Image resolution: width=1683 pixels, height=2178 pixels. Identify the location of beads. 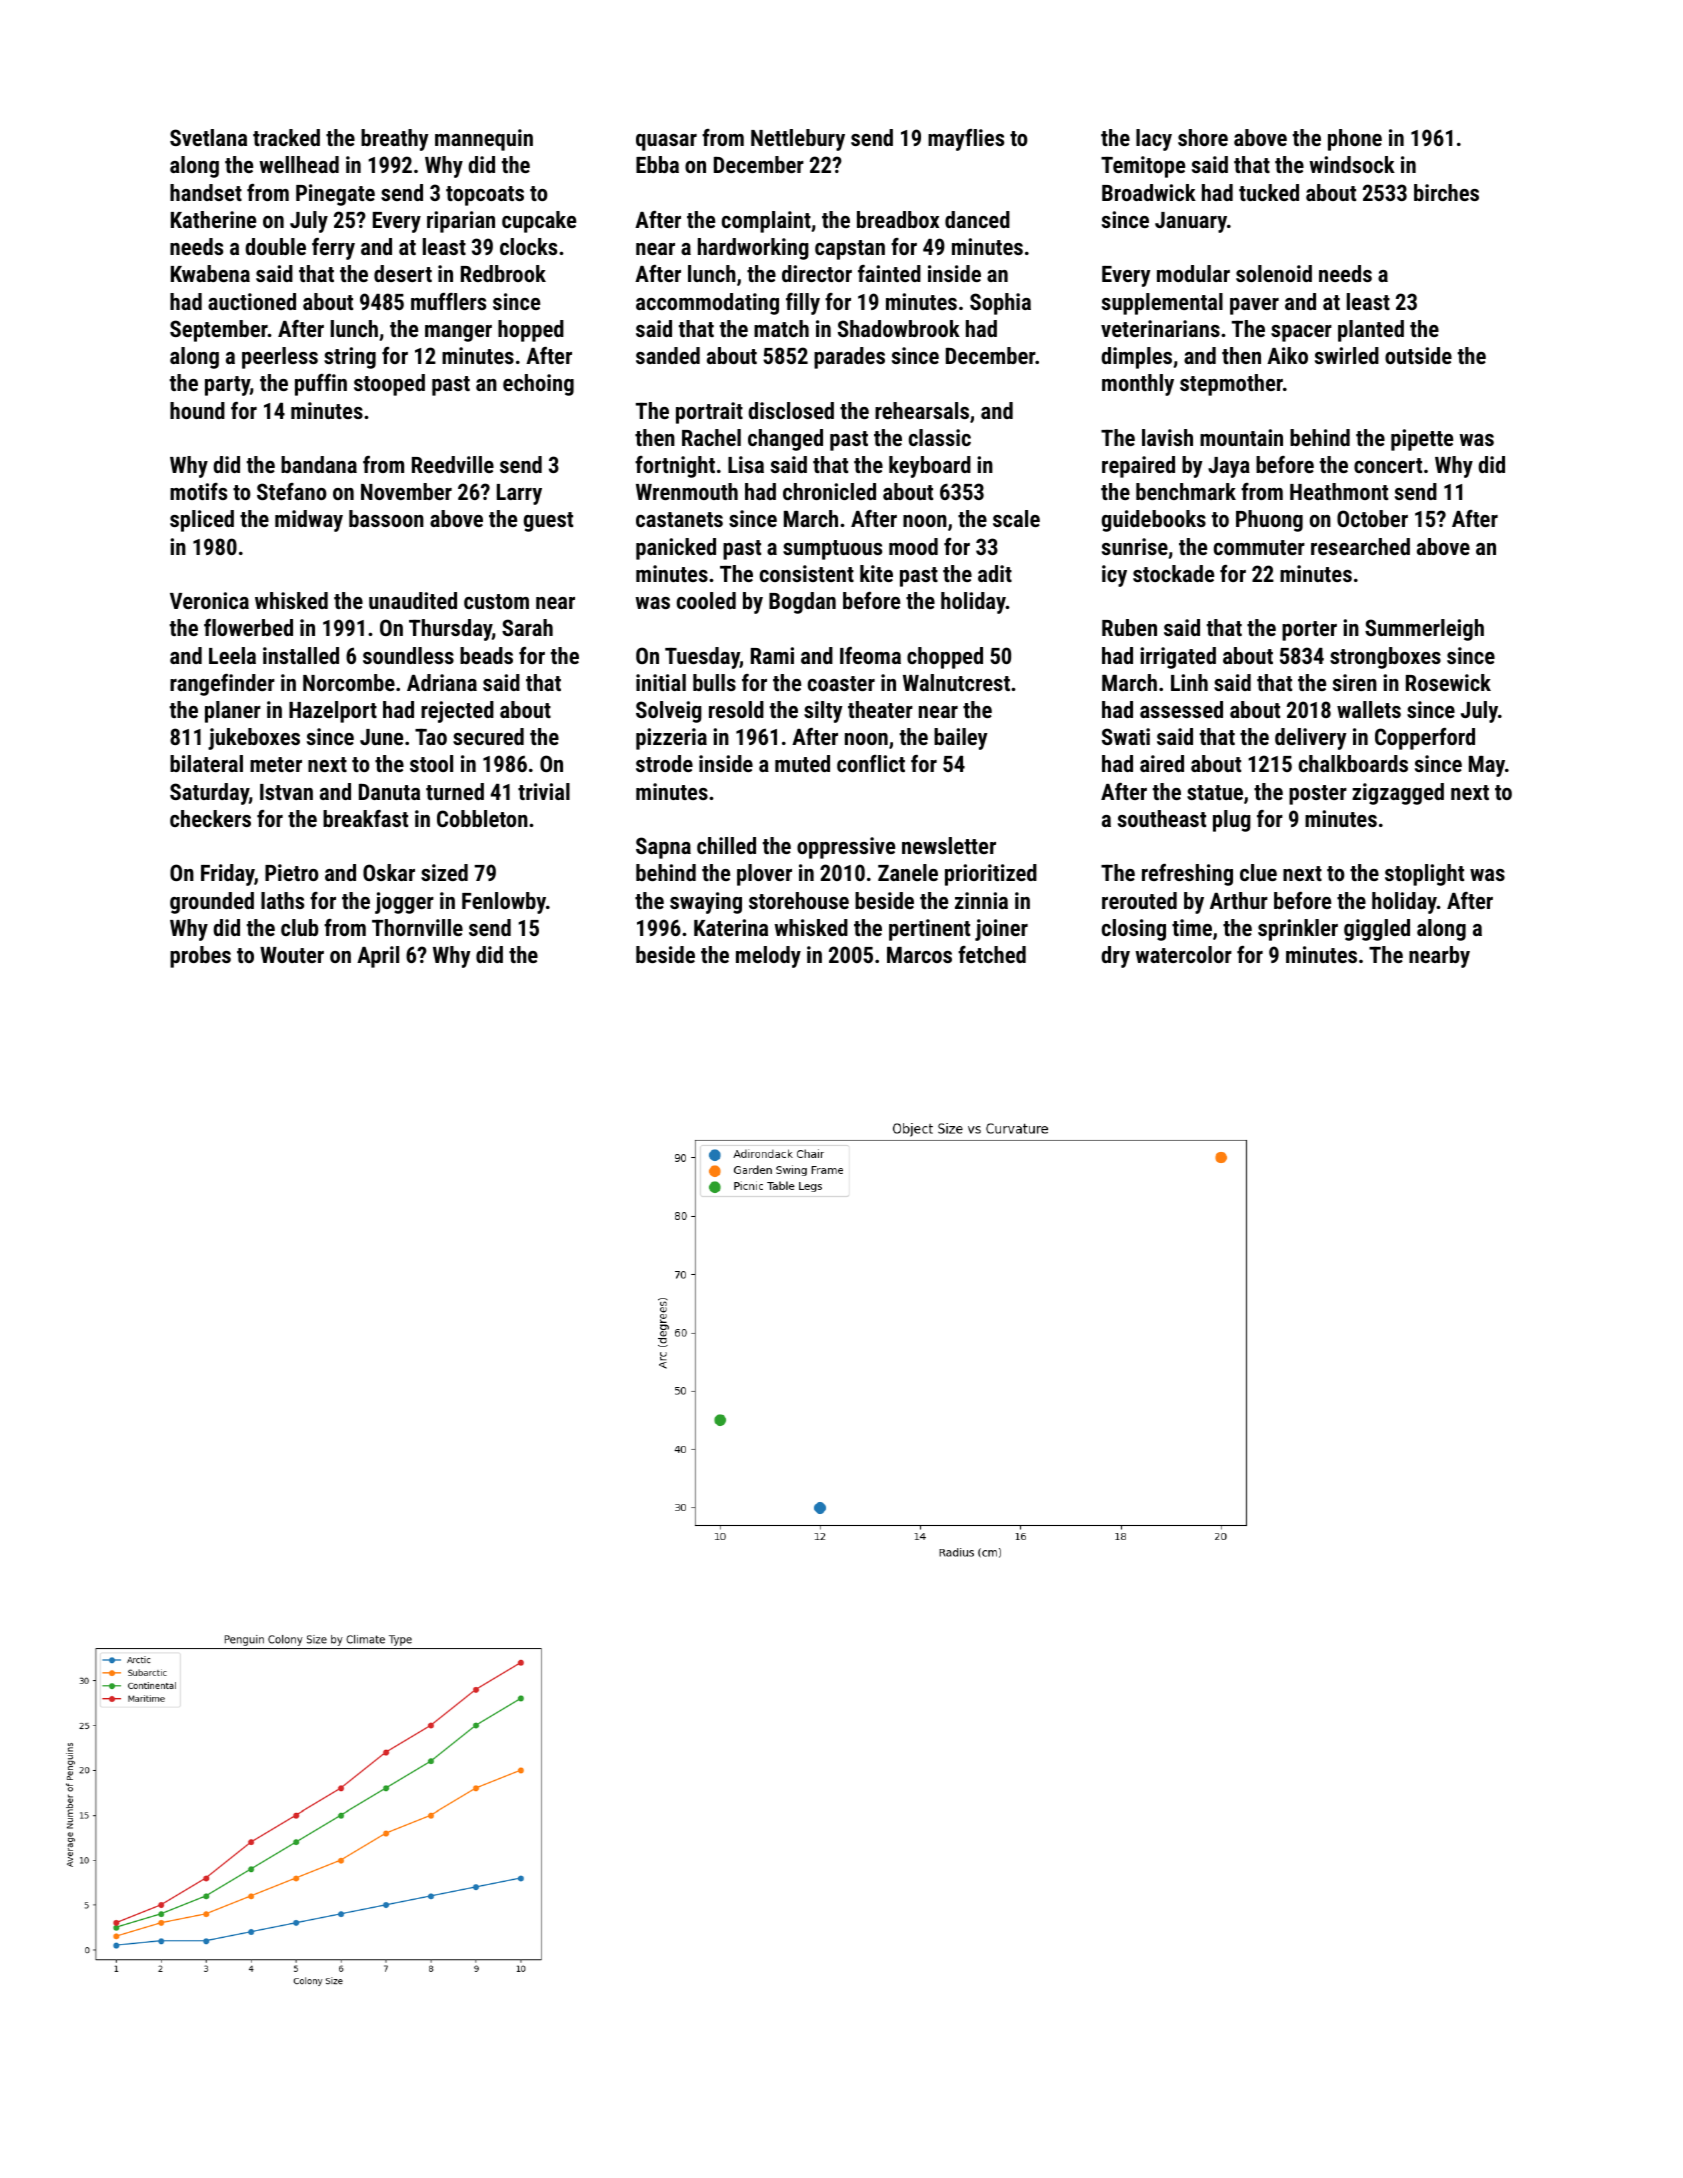
(486, 655).
